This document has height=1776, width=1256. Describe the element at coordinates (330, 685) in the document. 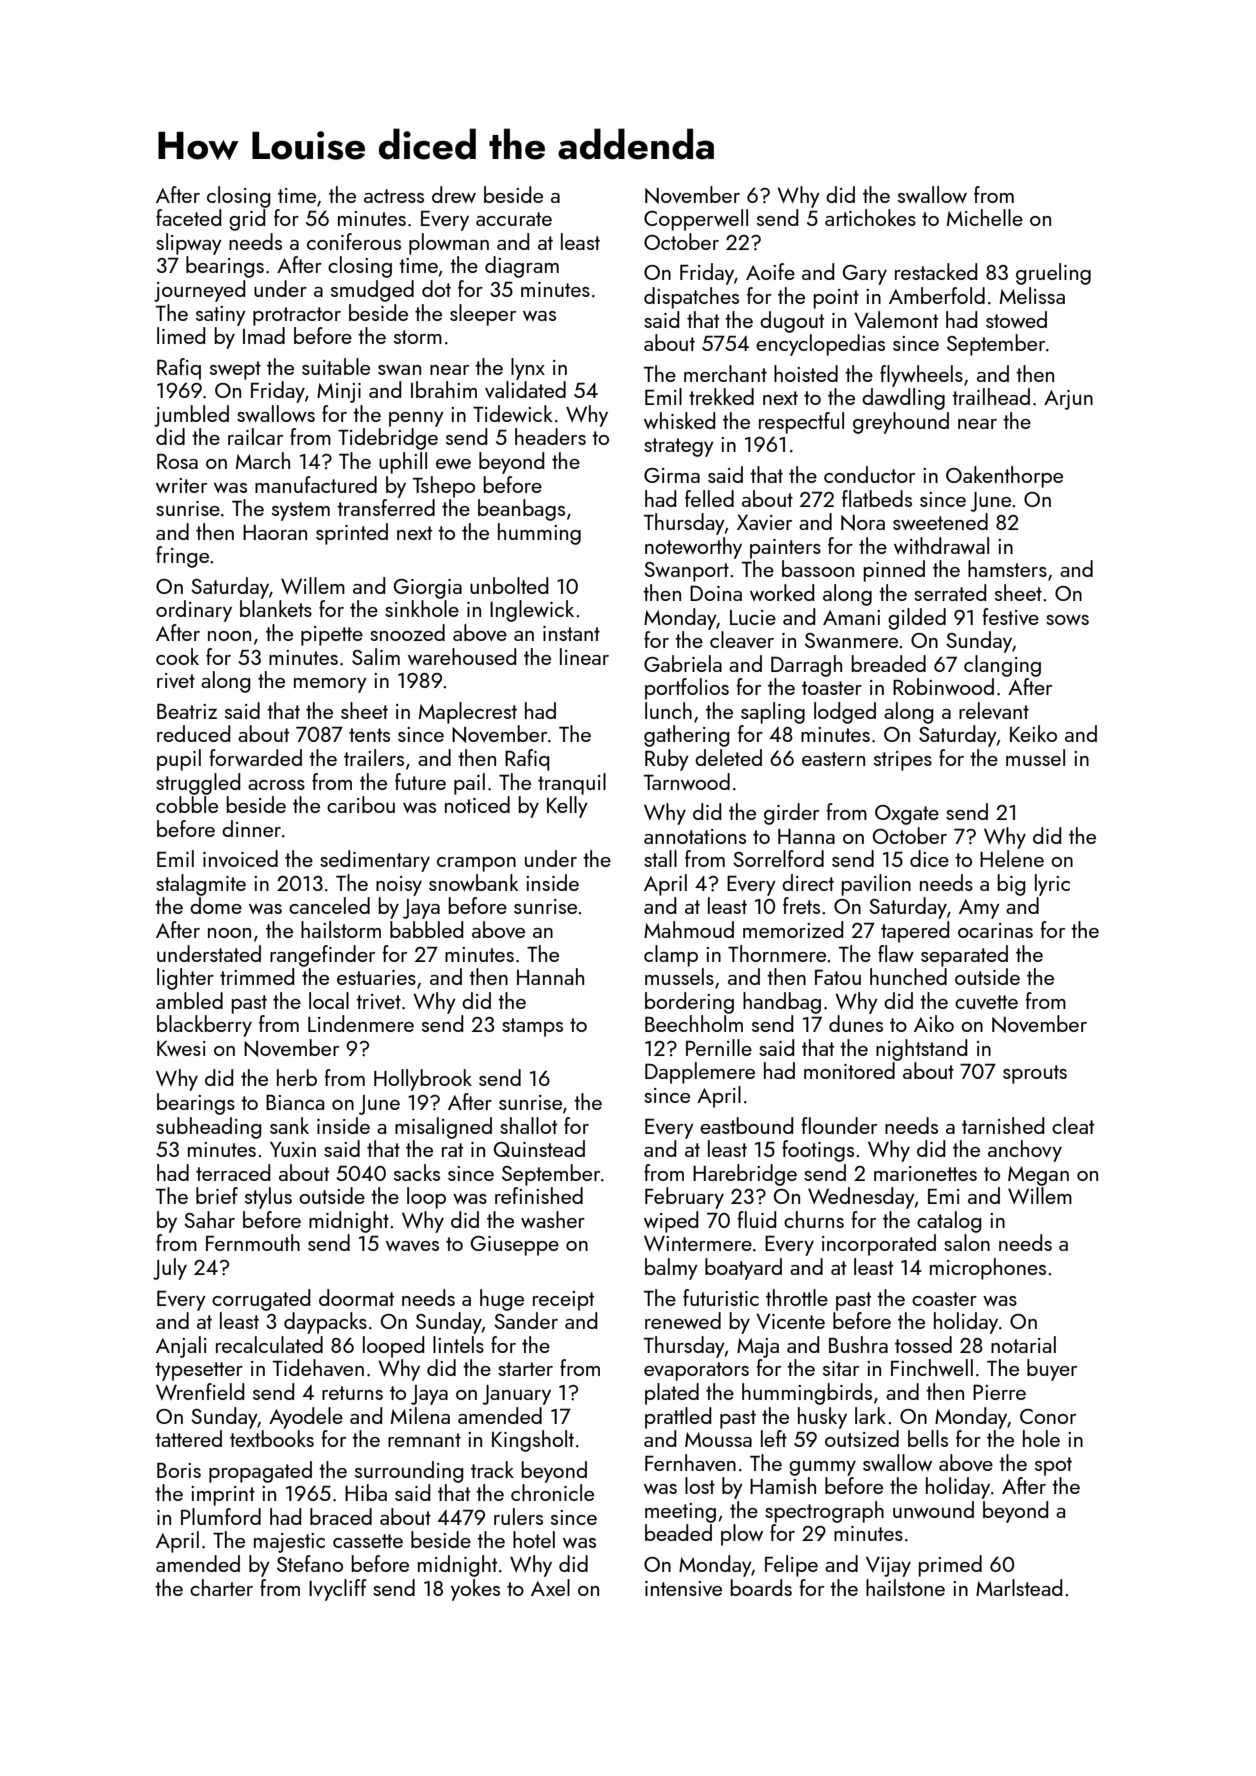

I see `memory` at that location.
